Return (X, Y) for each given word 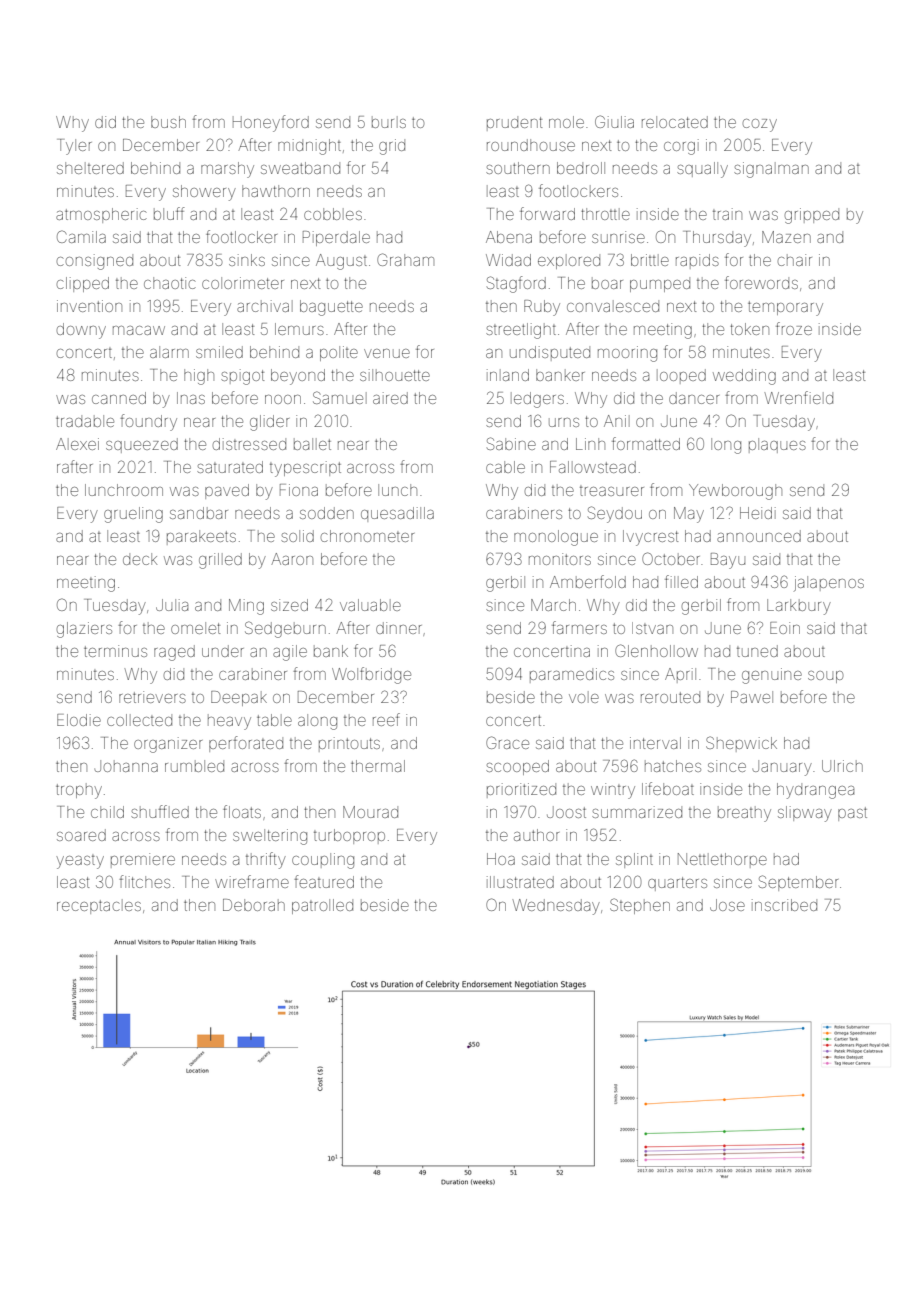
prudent (514, 123)
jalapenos (829, 583)
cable (505, 467)
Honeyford (271, 123)
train (727, 214)
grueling (133, 515)
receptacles (99, 906)
